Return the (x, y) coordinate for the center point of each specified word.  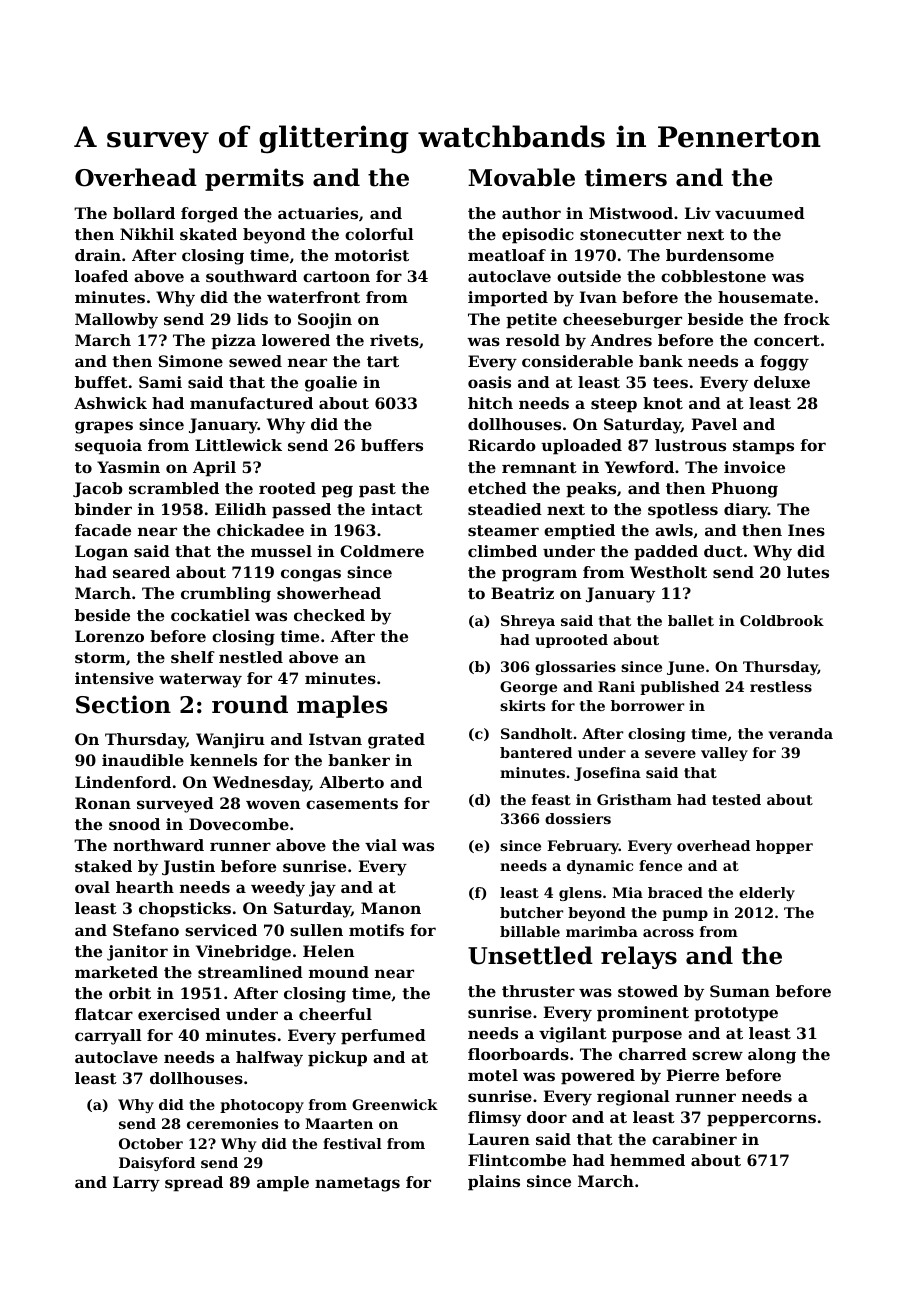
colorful (379, 234)
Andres (621, 340)
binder (103, 509)
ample (283, 1184)
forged (209, 215)
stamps (763, 447)
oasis (489, 382)
